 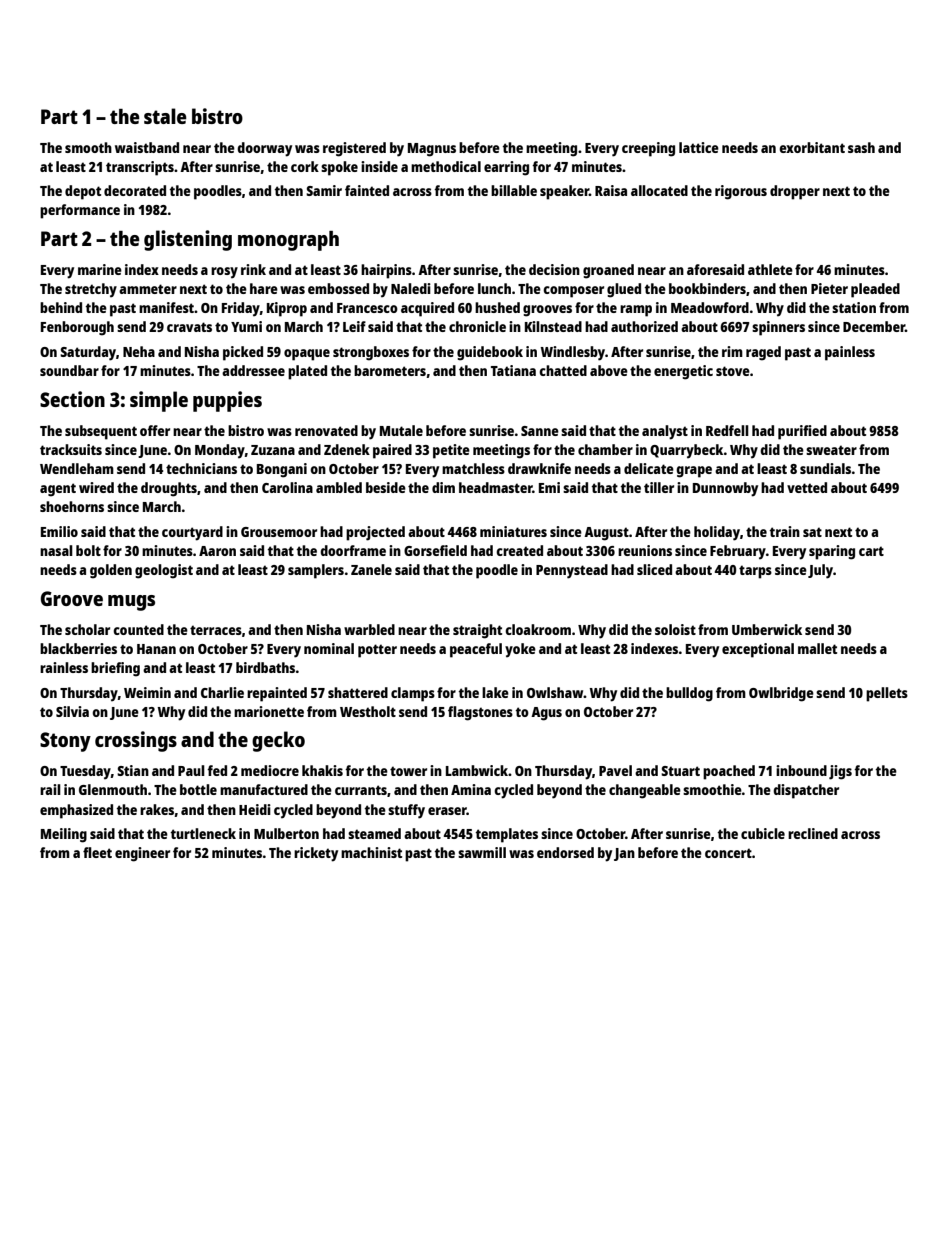 I want to click on dropper, so click(x=795, y=192).
